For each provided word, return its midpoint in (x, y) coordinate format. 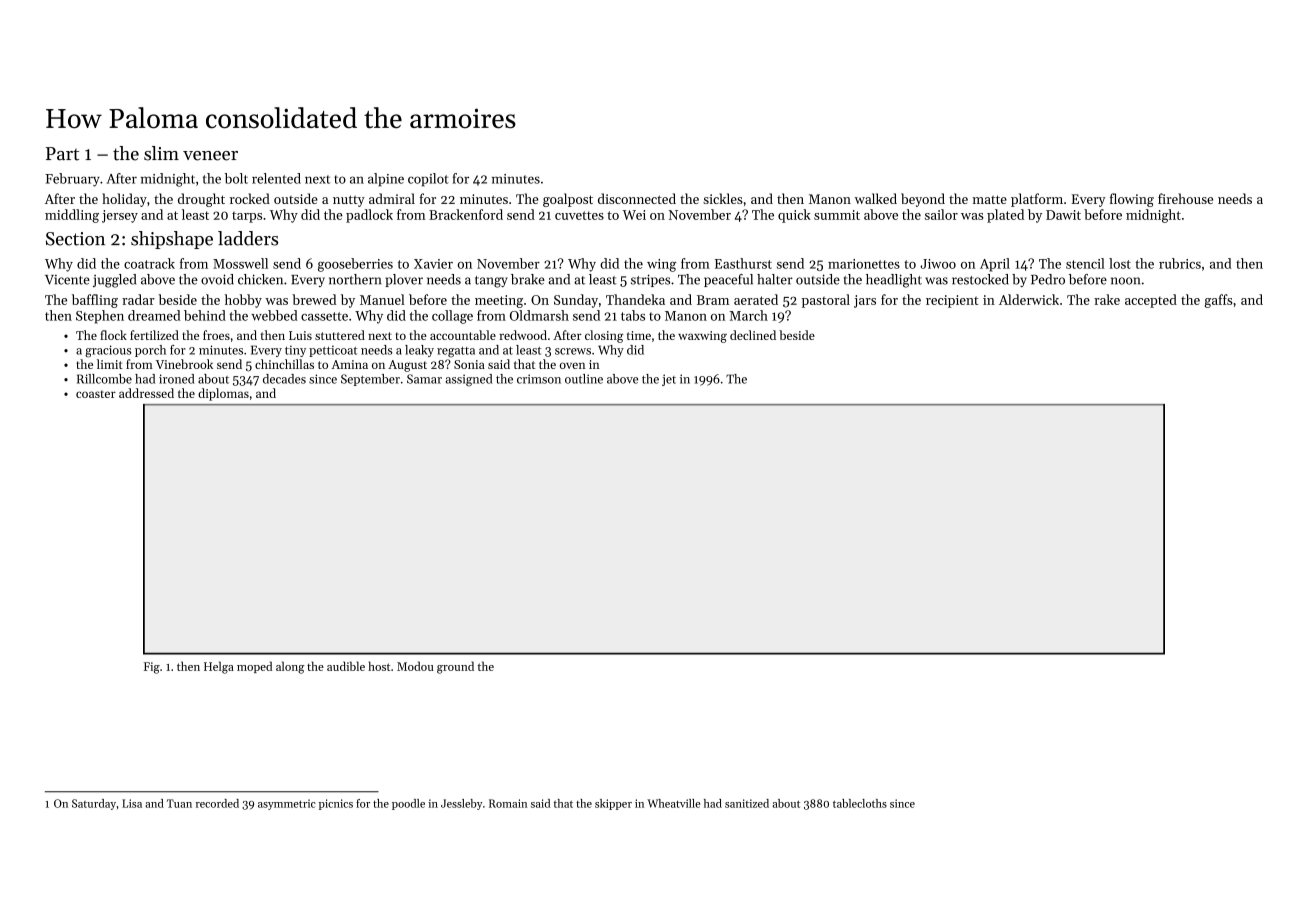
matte (989, 199)
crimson (539, 379)
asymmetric (287, 804)
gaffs (1218, 301)
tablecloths (860, 803)
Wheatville (673, 803)
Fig (152, 668)
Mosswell (240, 263)
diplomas (223, 394)
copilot (428, 179)
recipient (952, 301)
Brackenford (466, 214)
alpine (386, 179)
